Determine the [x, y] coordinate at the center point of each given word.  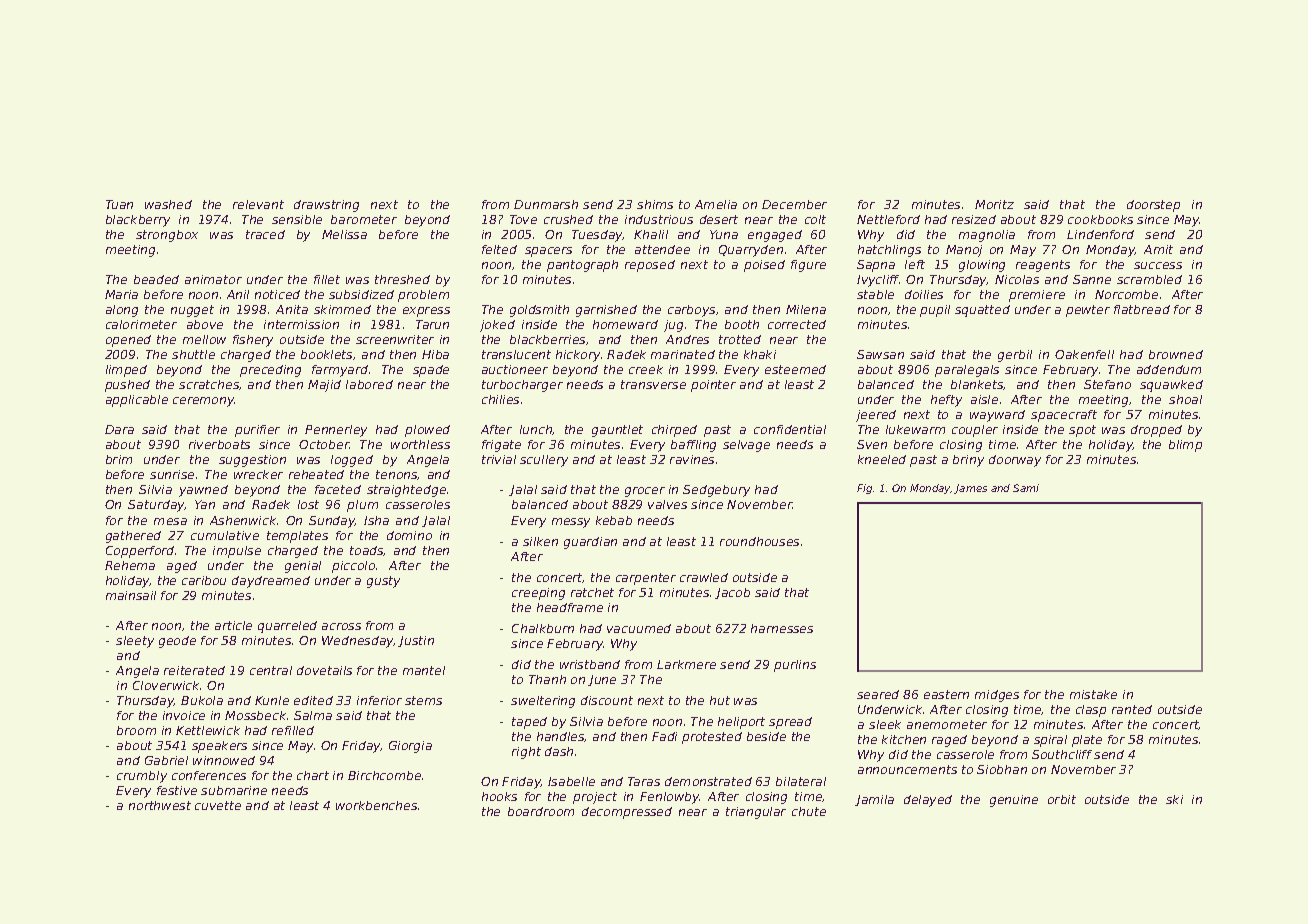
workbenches [376, 805]
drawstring [326, 206]
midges [997, 696]
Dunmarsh [546, 204]
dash [559, 751]
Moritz [994, 204]
